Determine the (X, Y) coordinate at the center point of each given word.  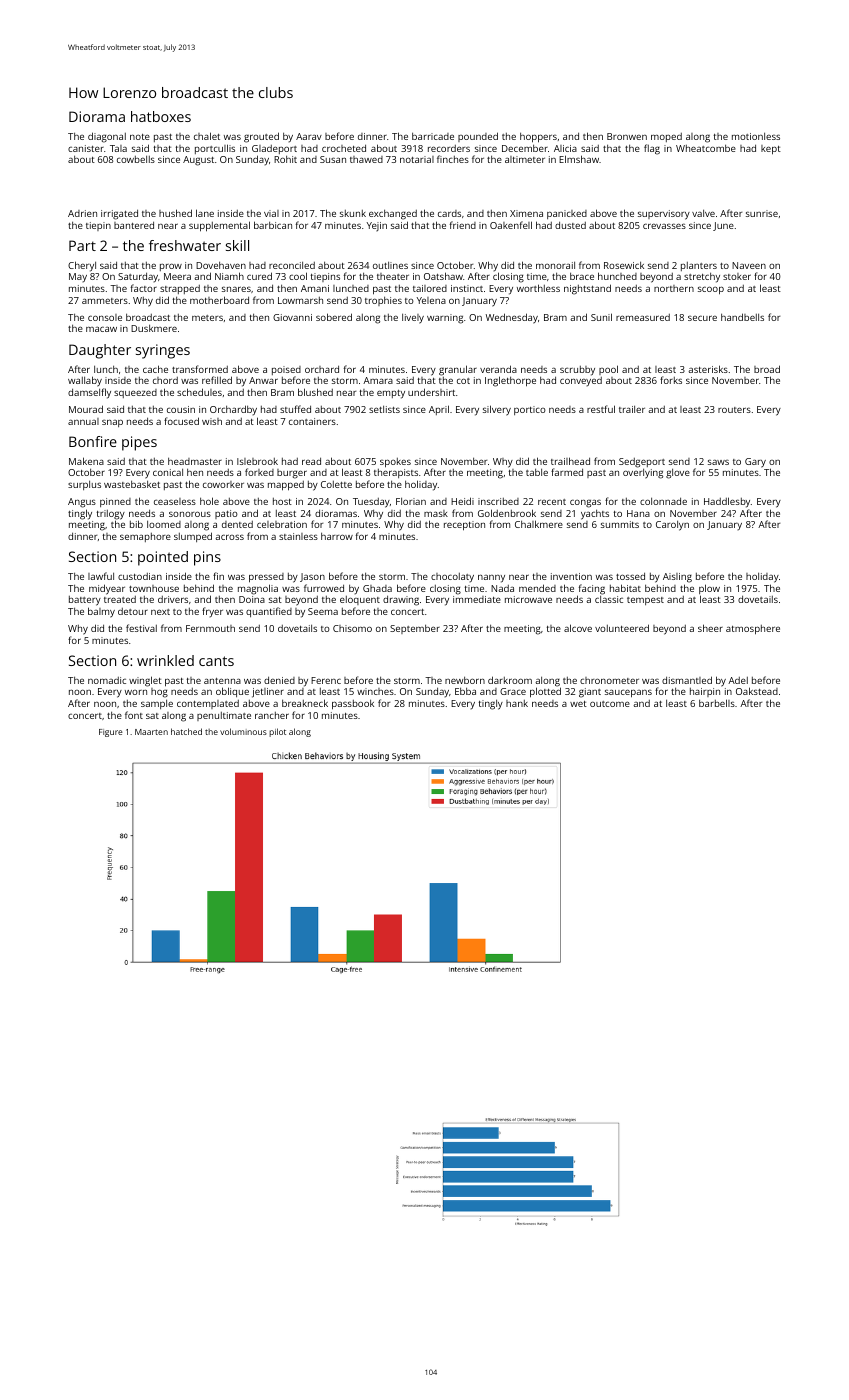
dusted (570, 225)
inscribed (498, 501)
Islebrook (257, 461)
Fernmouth (210, 628)
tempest (645, 601)
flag (652, 149)
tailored (430, 288)
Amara (378, 380)
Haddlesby (727, 502)
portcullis (215, 149)
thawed (366, 159)
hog (159, 693)
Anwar (263, 380)
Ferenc (326, 680)
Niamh (229, 276)
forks (671, 380)
